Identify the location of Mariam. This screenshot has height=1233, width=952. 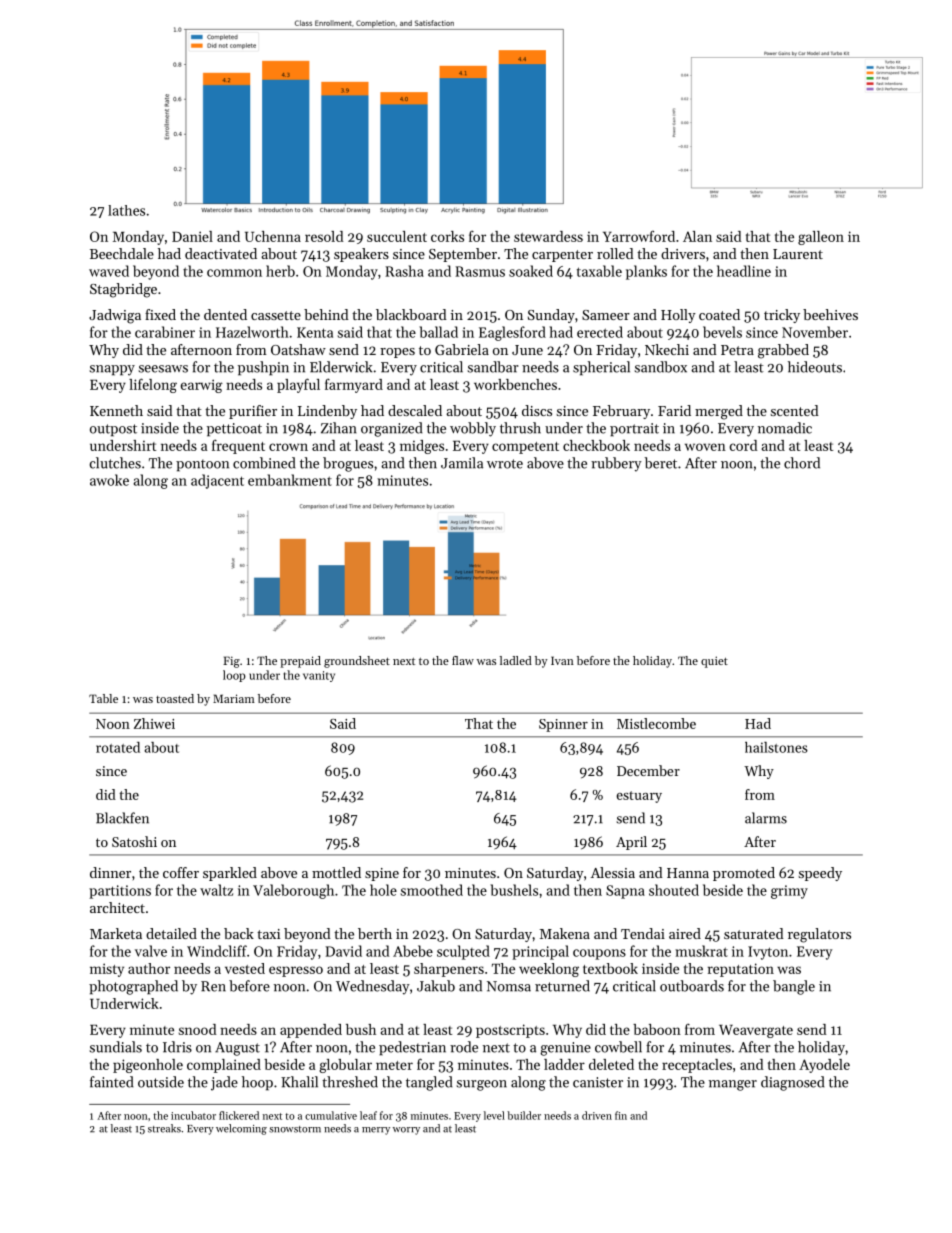
(234, 698).
